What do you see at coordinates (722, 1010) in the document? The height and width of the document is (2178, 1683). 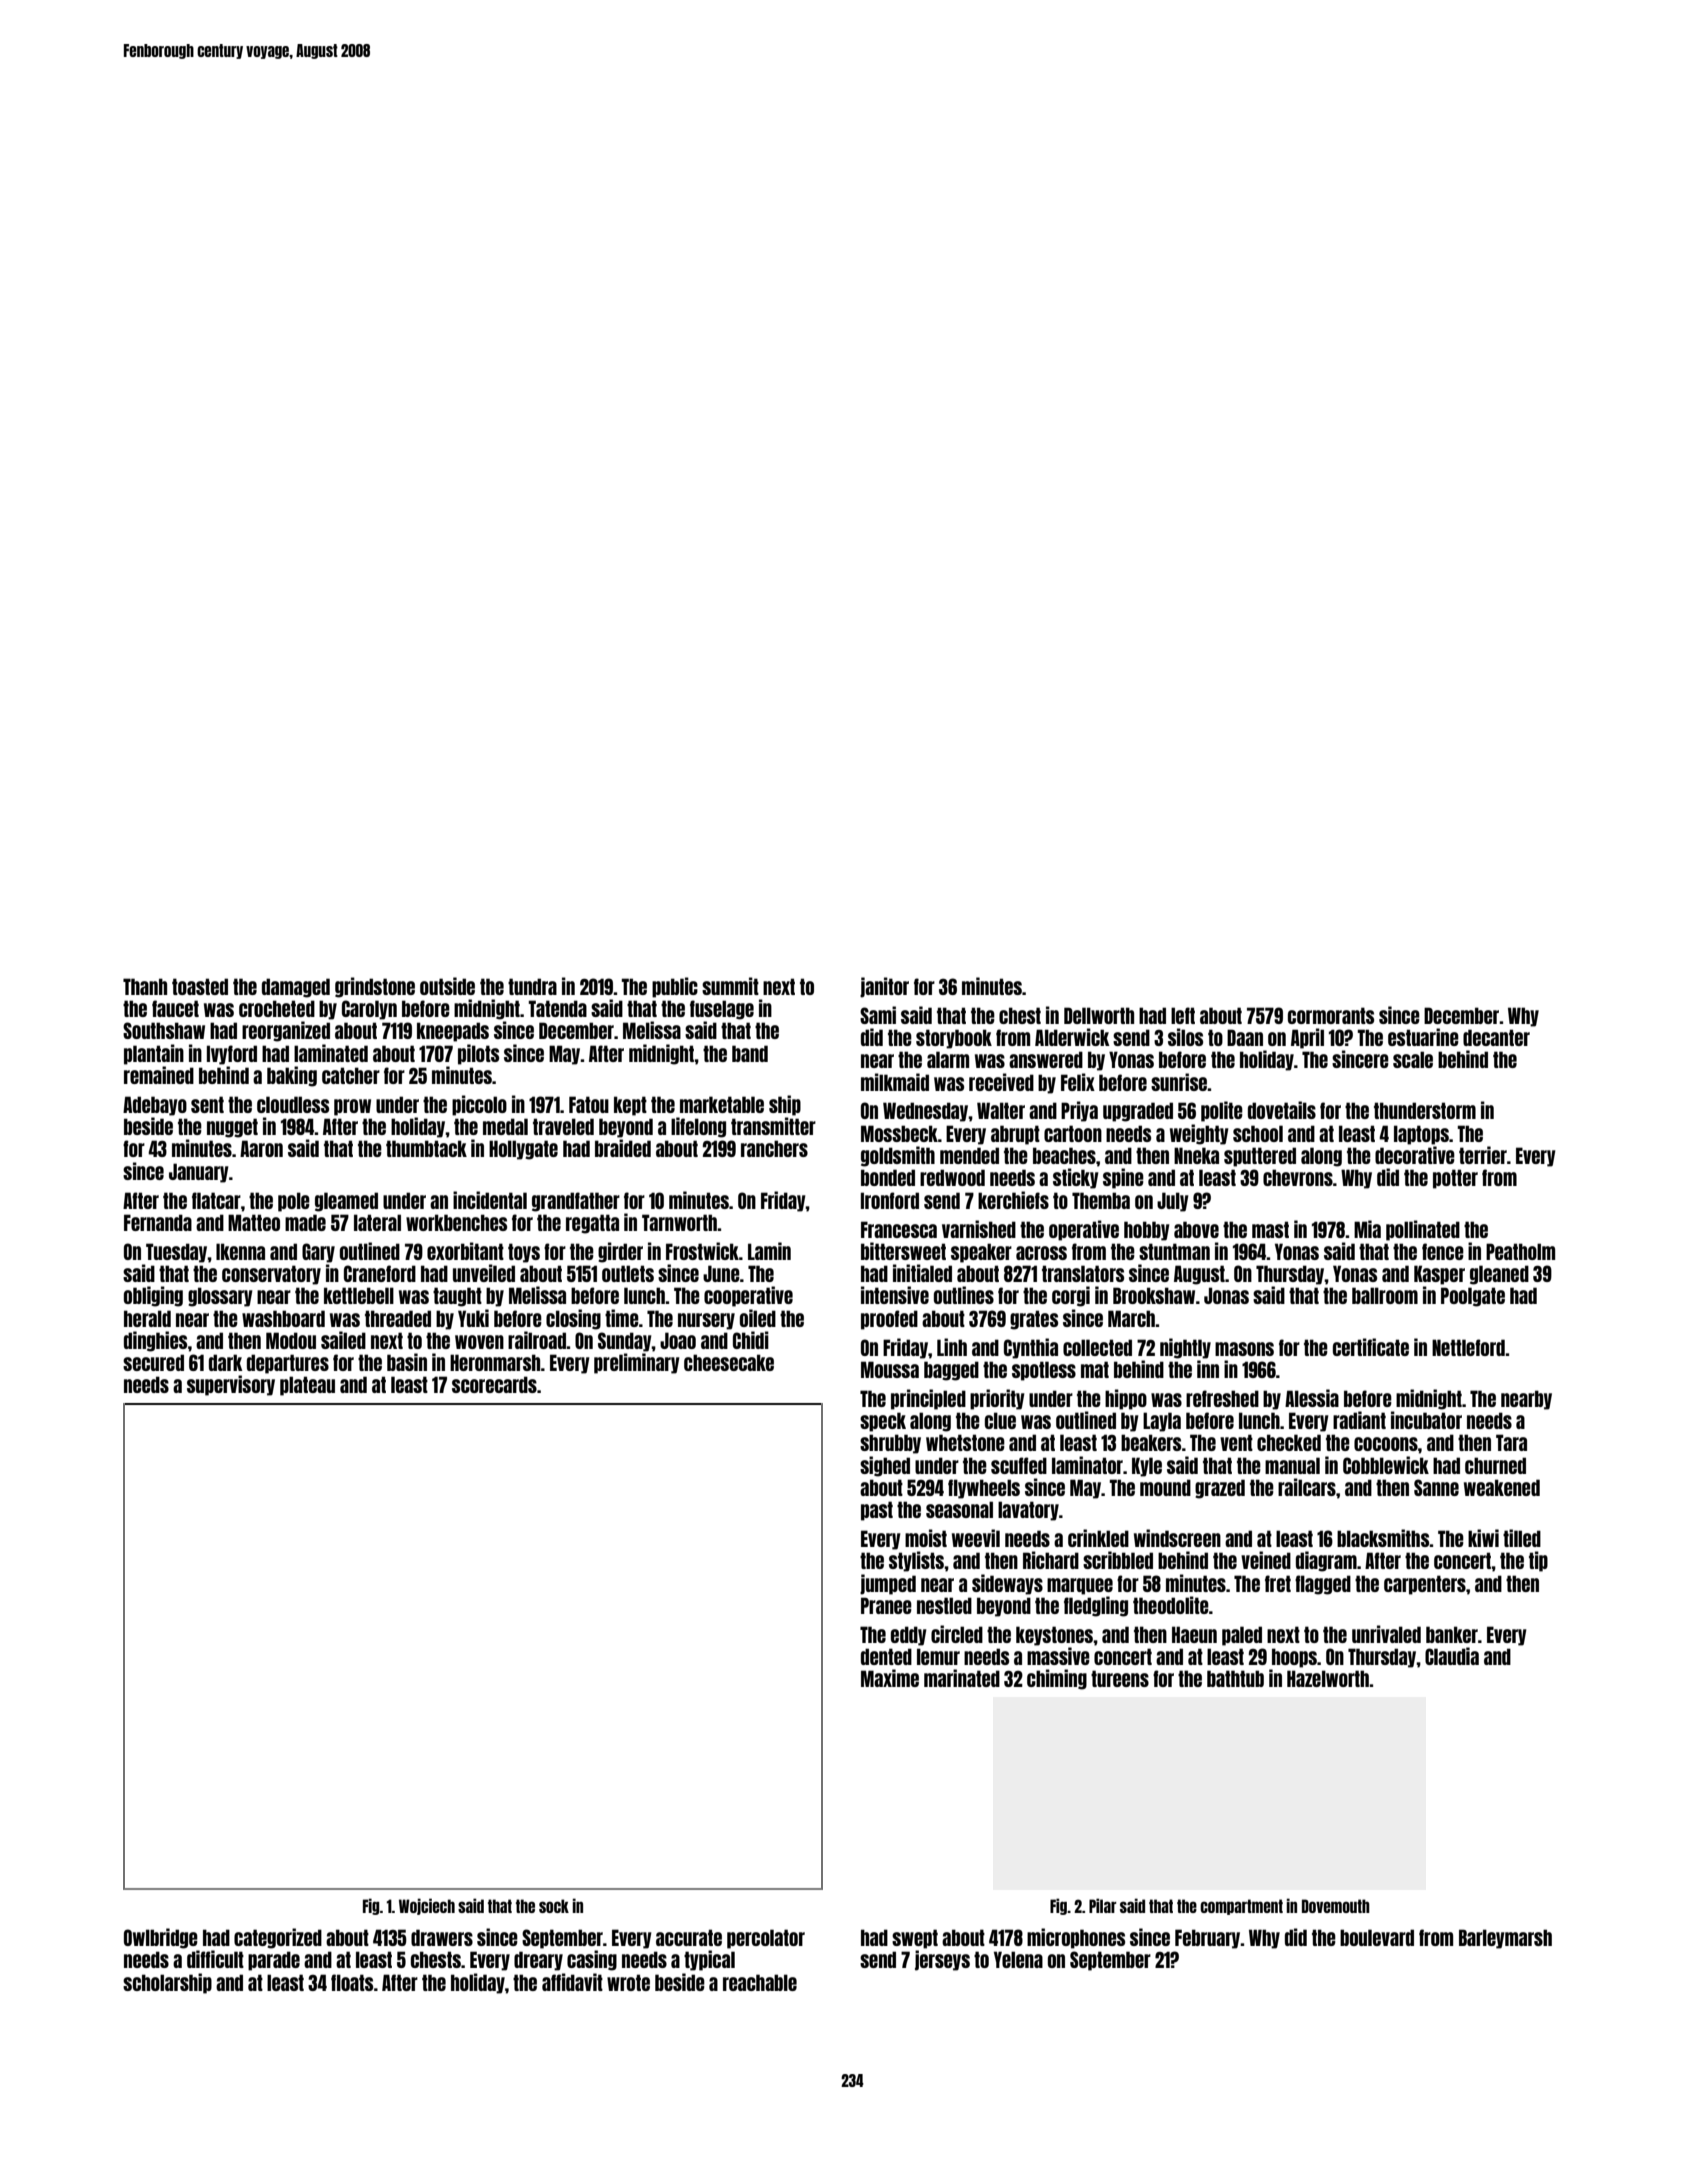 I see `fuselage` at bounding box center [722, 1010].
